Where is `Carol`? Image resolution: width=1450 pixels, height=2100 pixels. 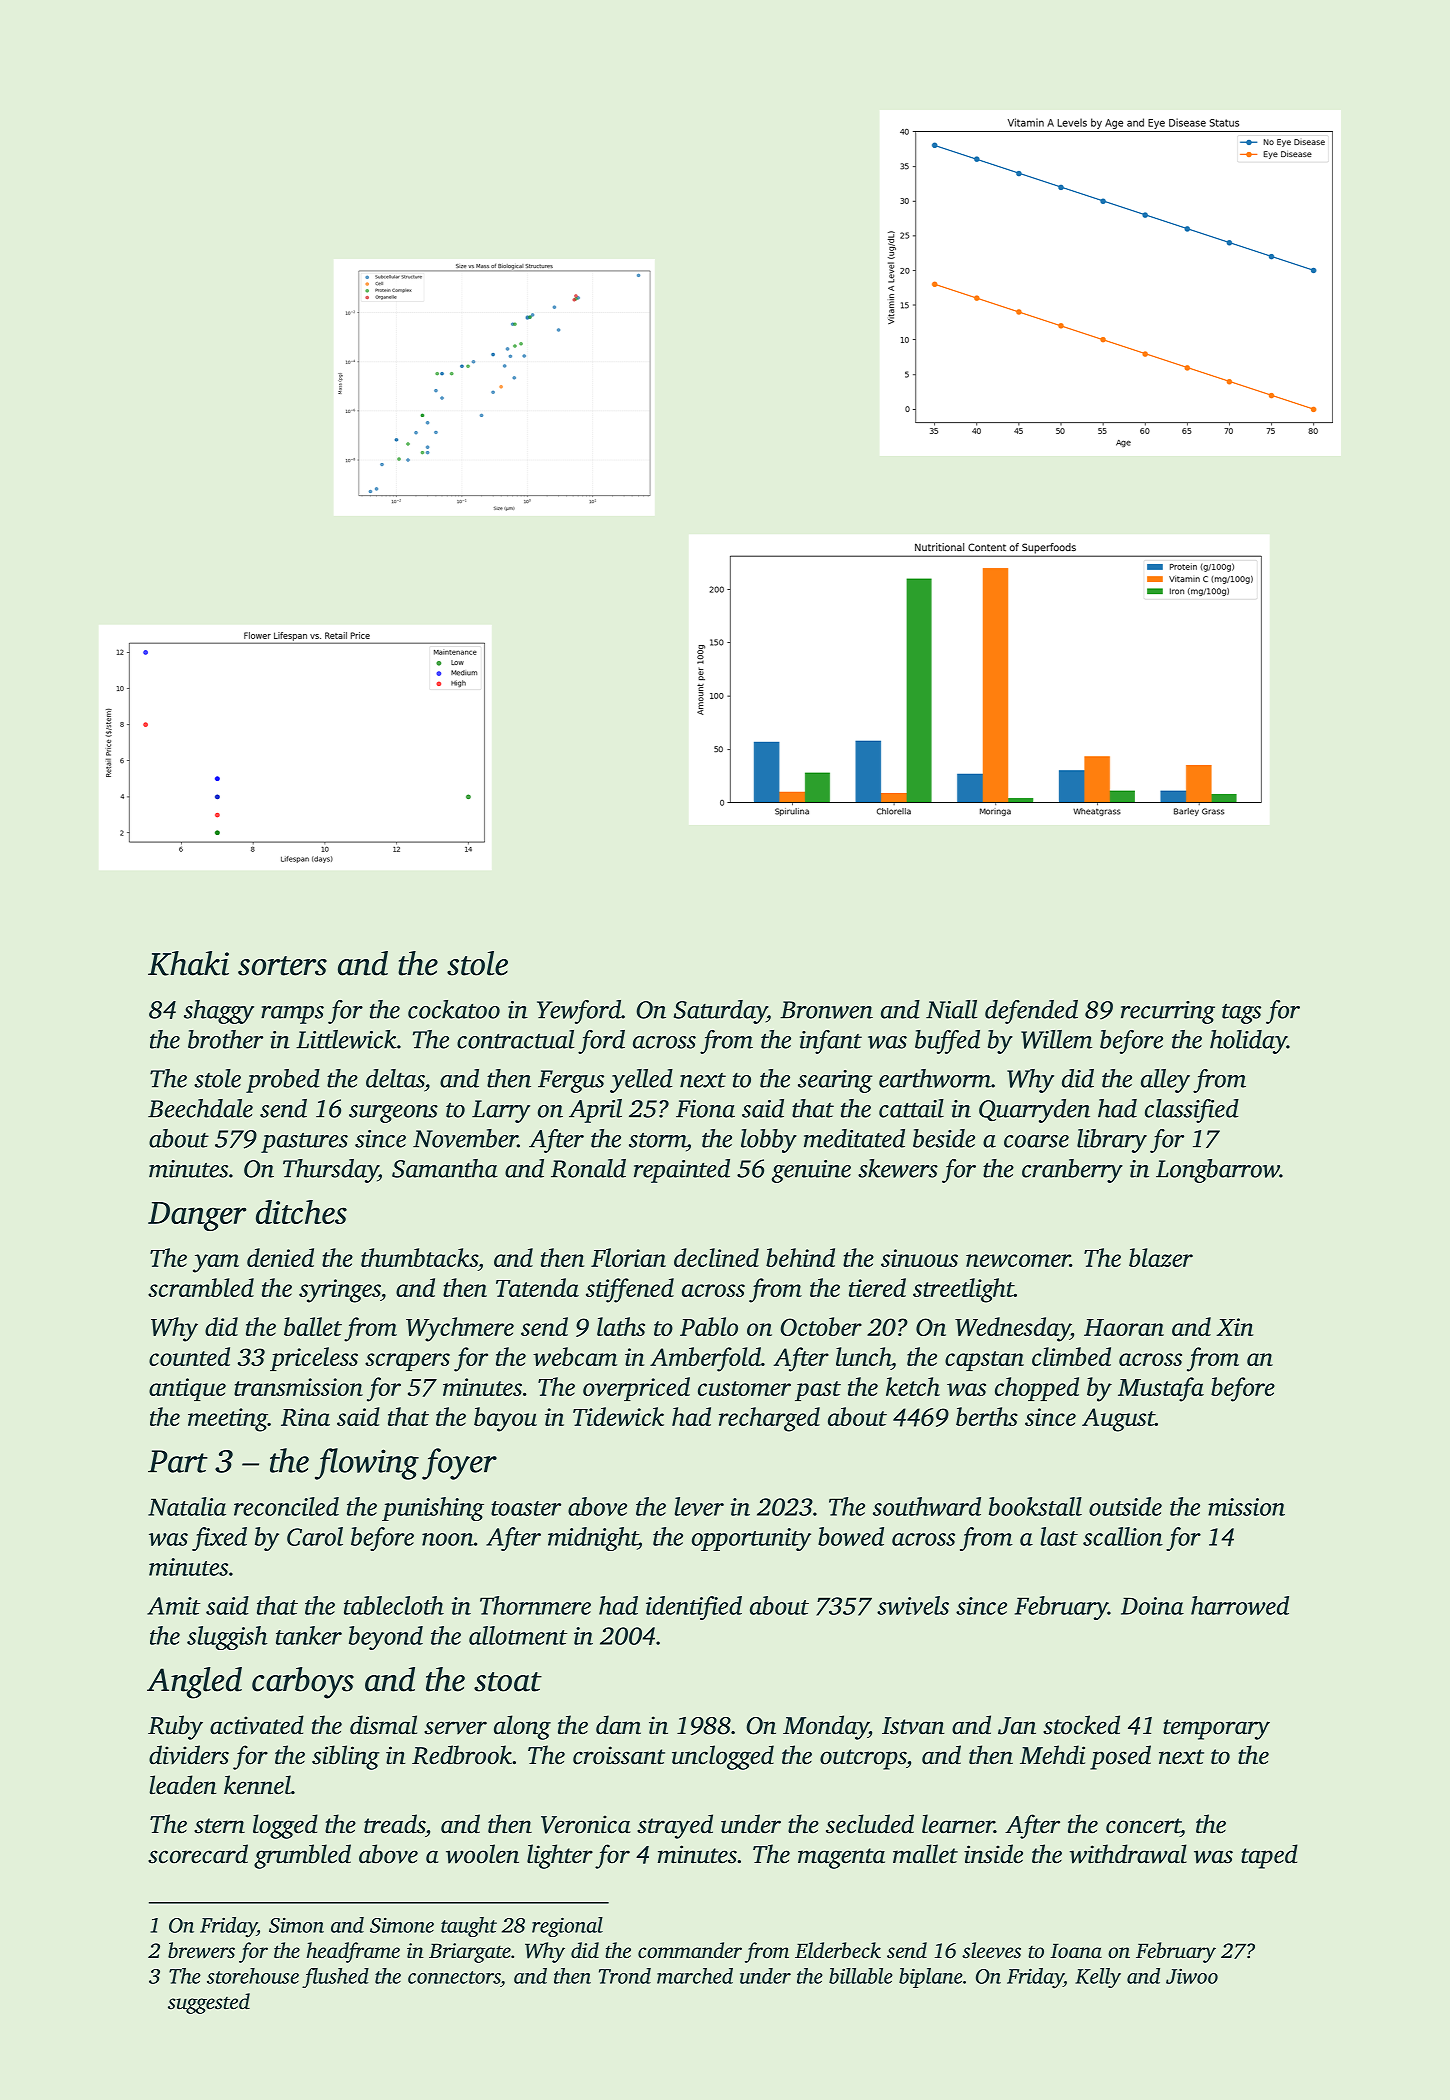 Carol is located at coordinates (315, 1536).
